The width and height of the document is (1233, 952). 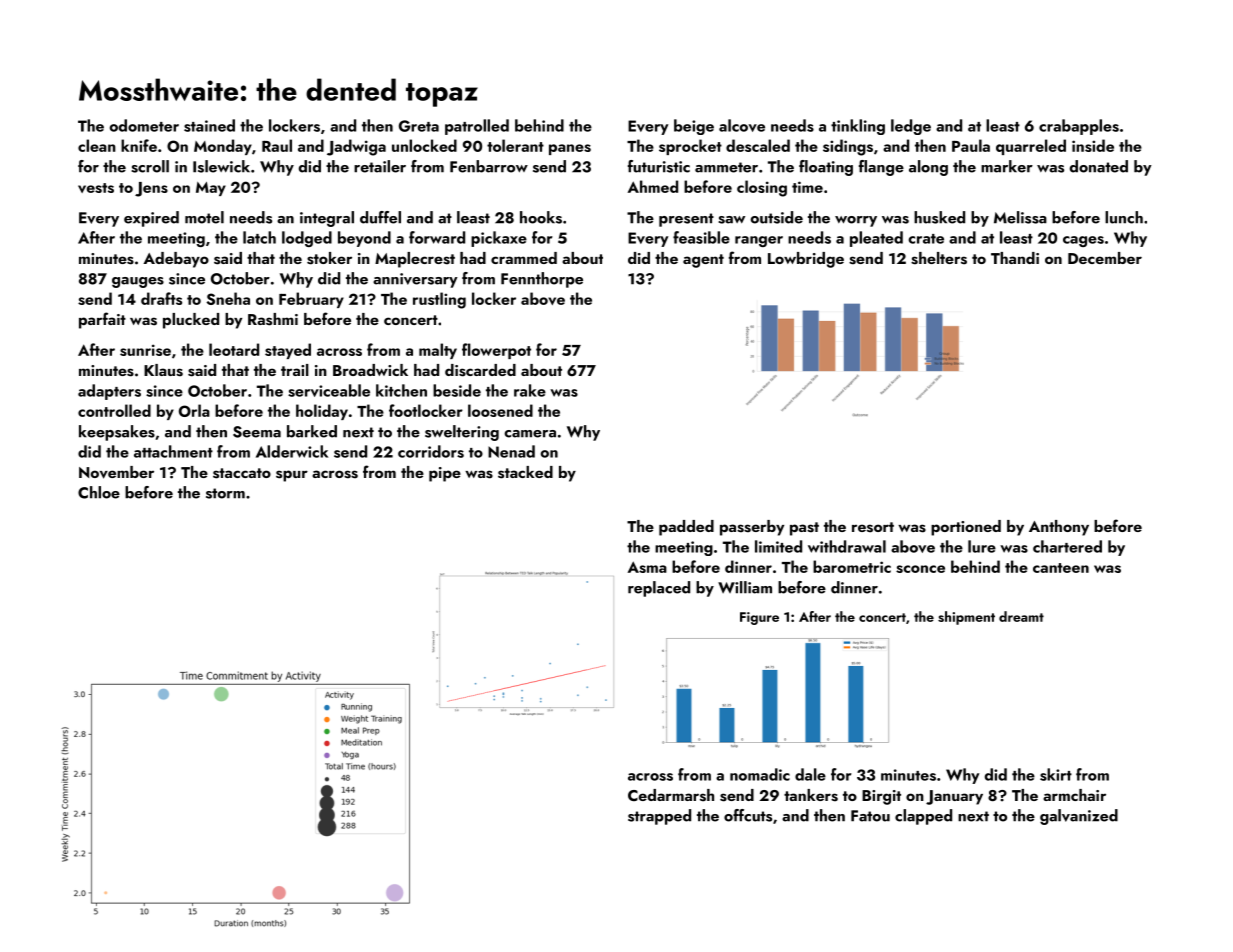 What do you see at coordinates (477, 127) in the document?
I see `patrolled` at bounding box center [477, 127].
